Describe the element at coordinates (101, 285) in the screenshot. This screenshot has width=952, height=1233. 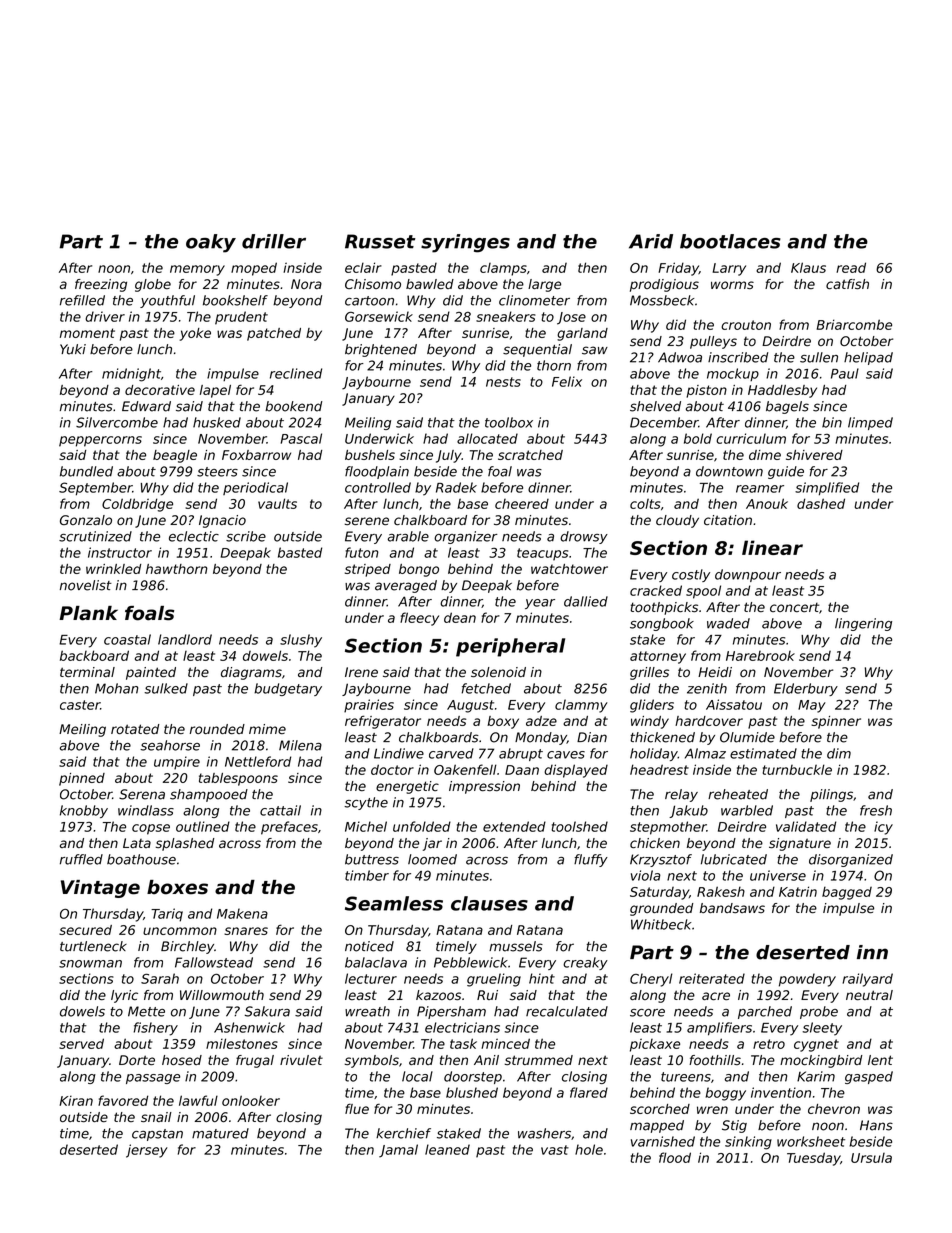
I see `freezing` at that location.
